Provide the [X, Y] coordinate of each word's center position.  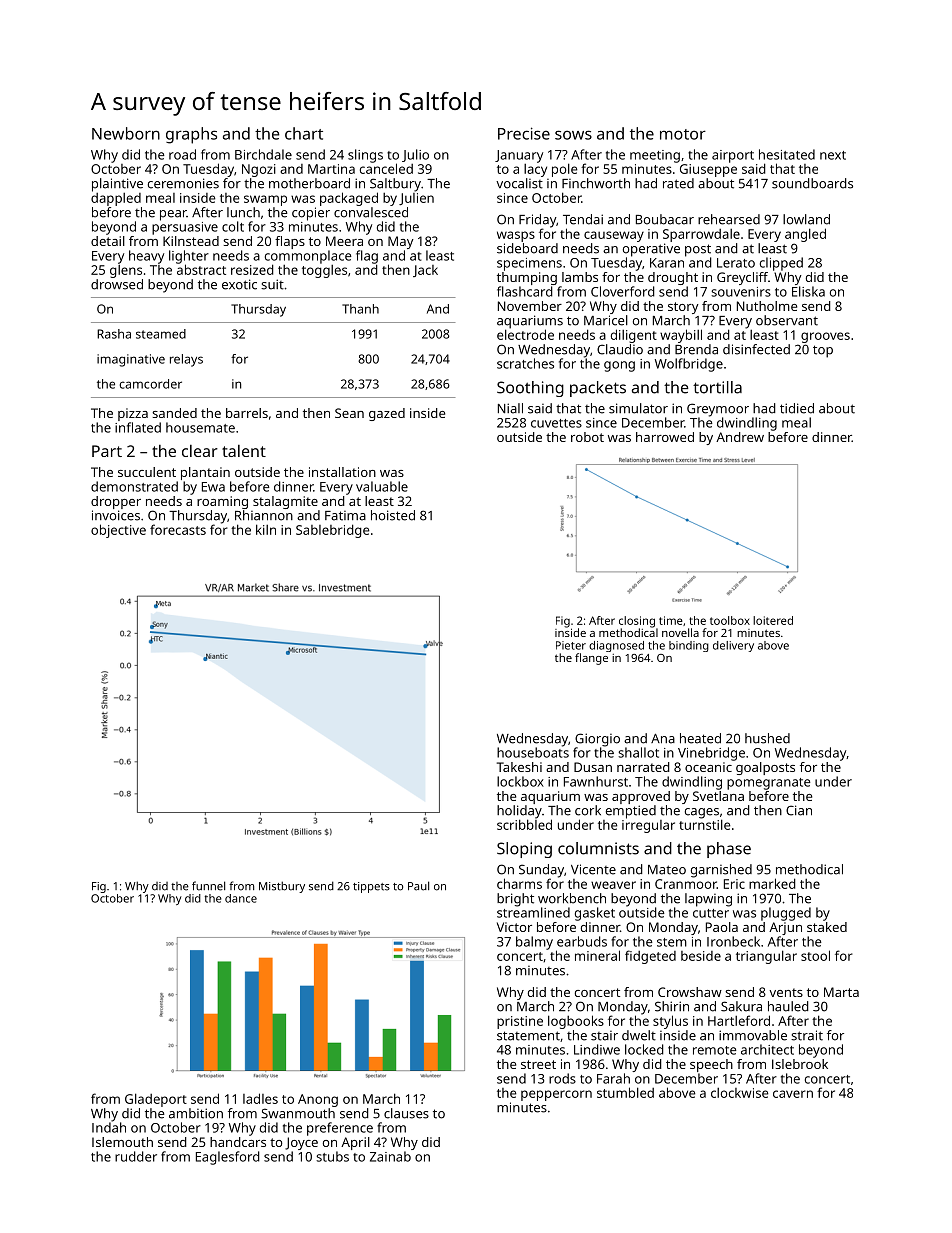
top [823, 351]
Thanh [360, 309]
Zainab [390, 1156]
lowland [806, 219]
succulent [147, 472]
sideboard [527, 248]
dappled [116, 199]
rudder [136, 1156]
